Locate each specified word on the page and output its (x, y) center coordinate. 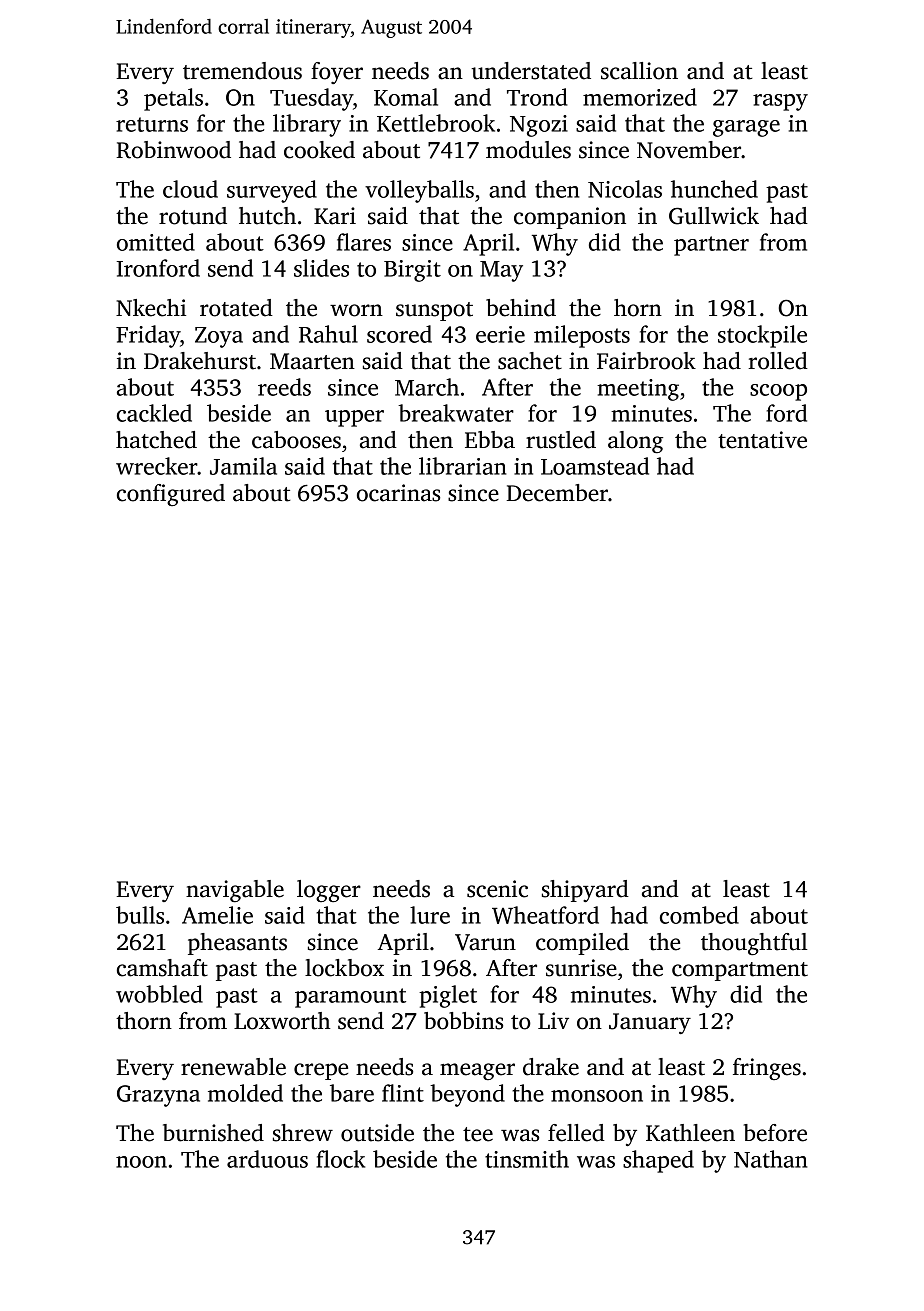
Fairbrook (646, 361)
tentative (762, 440)
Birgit (412, 271)
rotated (236, 308)
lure (430, 915)
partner (711, 246)
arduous (267, 1159)
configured (171, 495)
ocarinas (398, 493)
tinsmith (527, 1159)
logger (329, 891)
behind (521, 308)
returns (152, 124)
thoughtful (754, 944)
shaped (658, 1161)
